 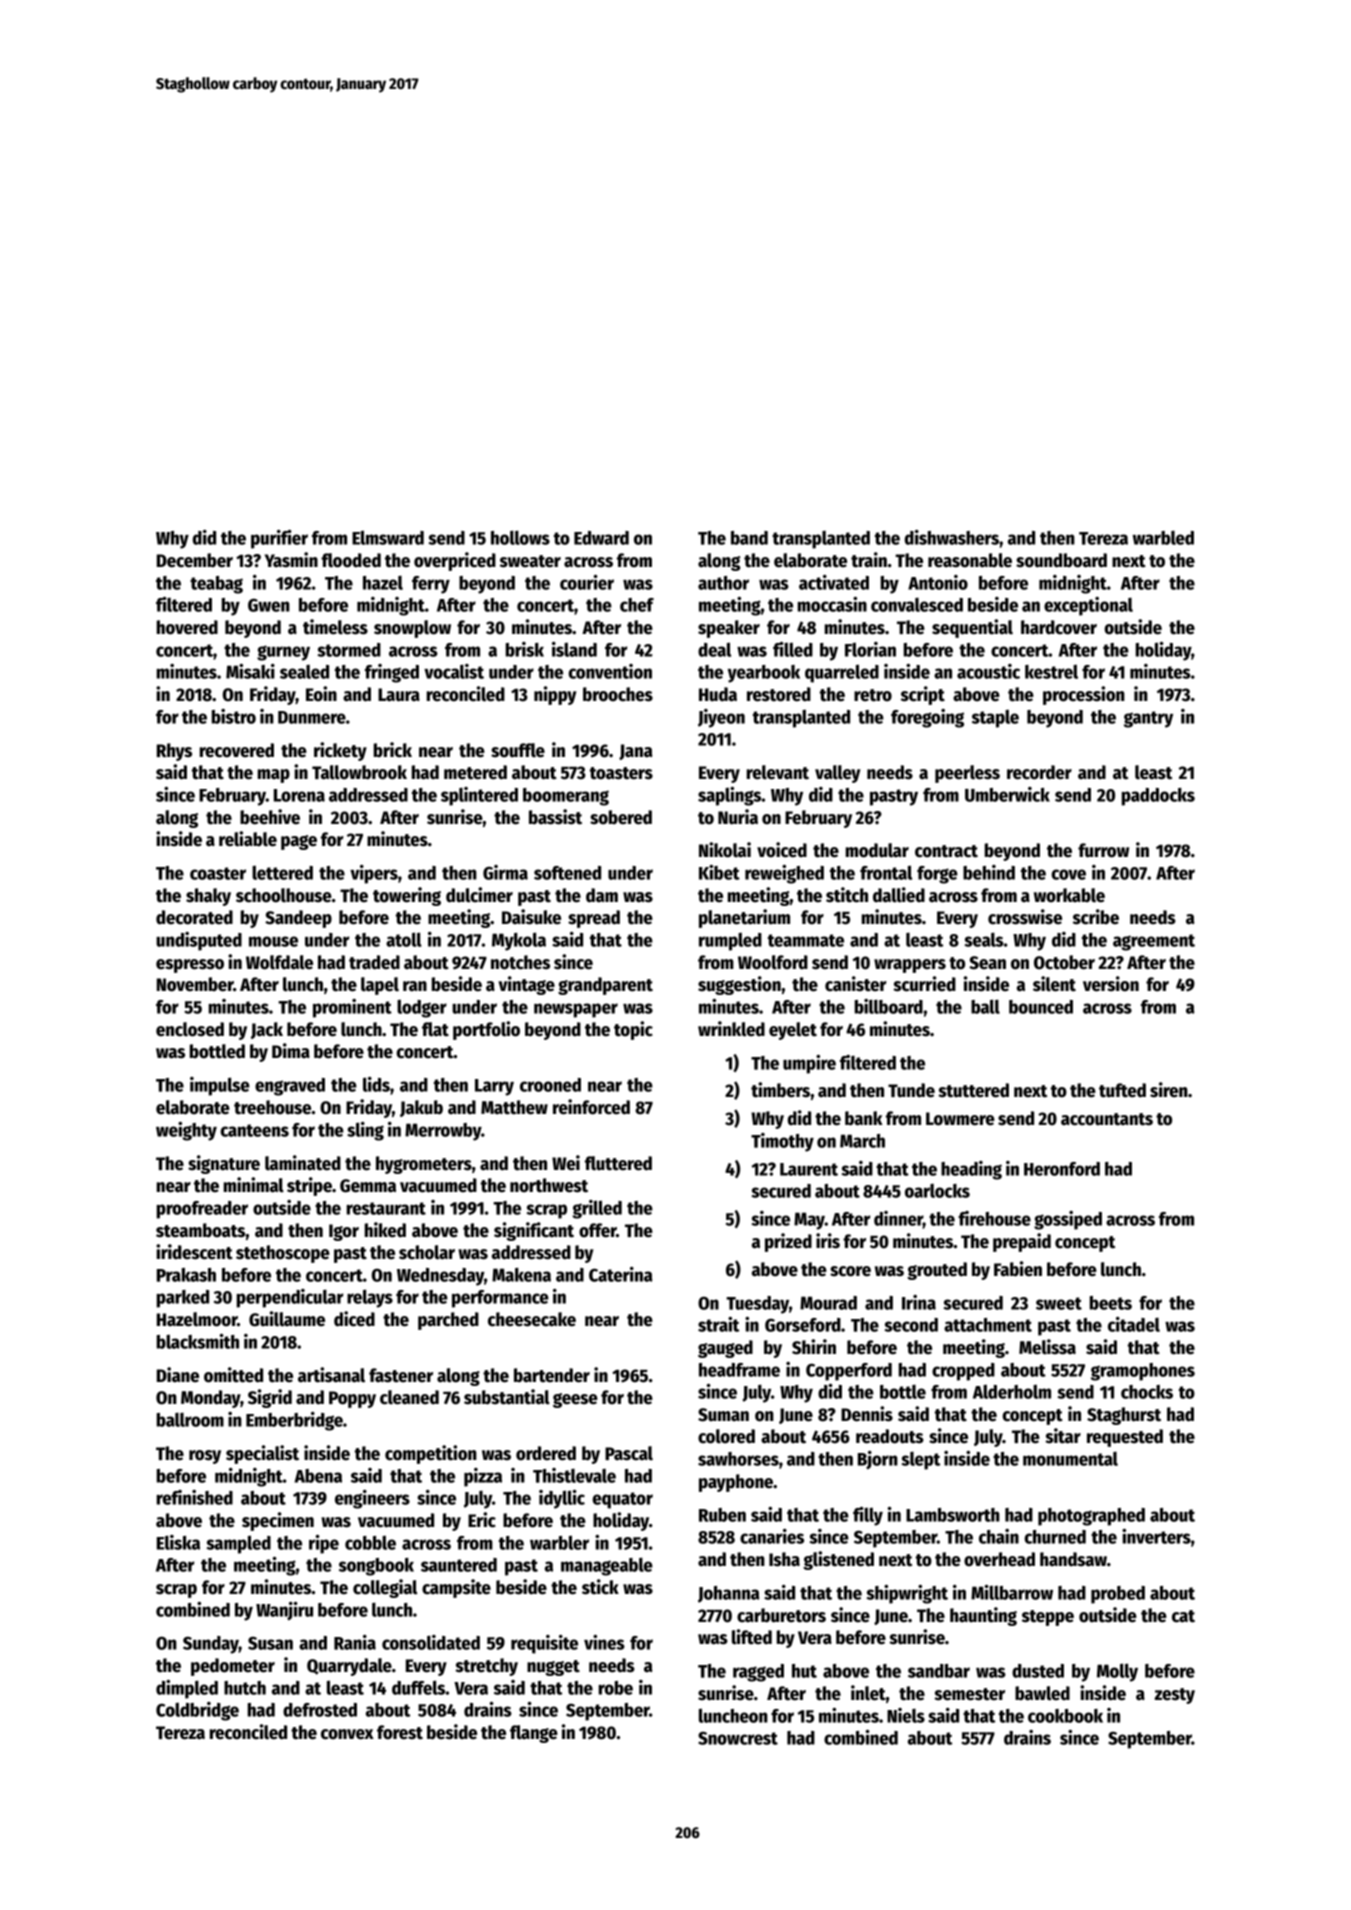 What do you see at coordinates (1125, 1438) in the image?
I see `requested` at bounding box center [1125, 1438].
